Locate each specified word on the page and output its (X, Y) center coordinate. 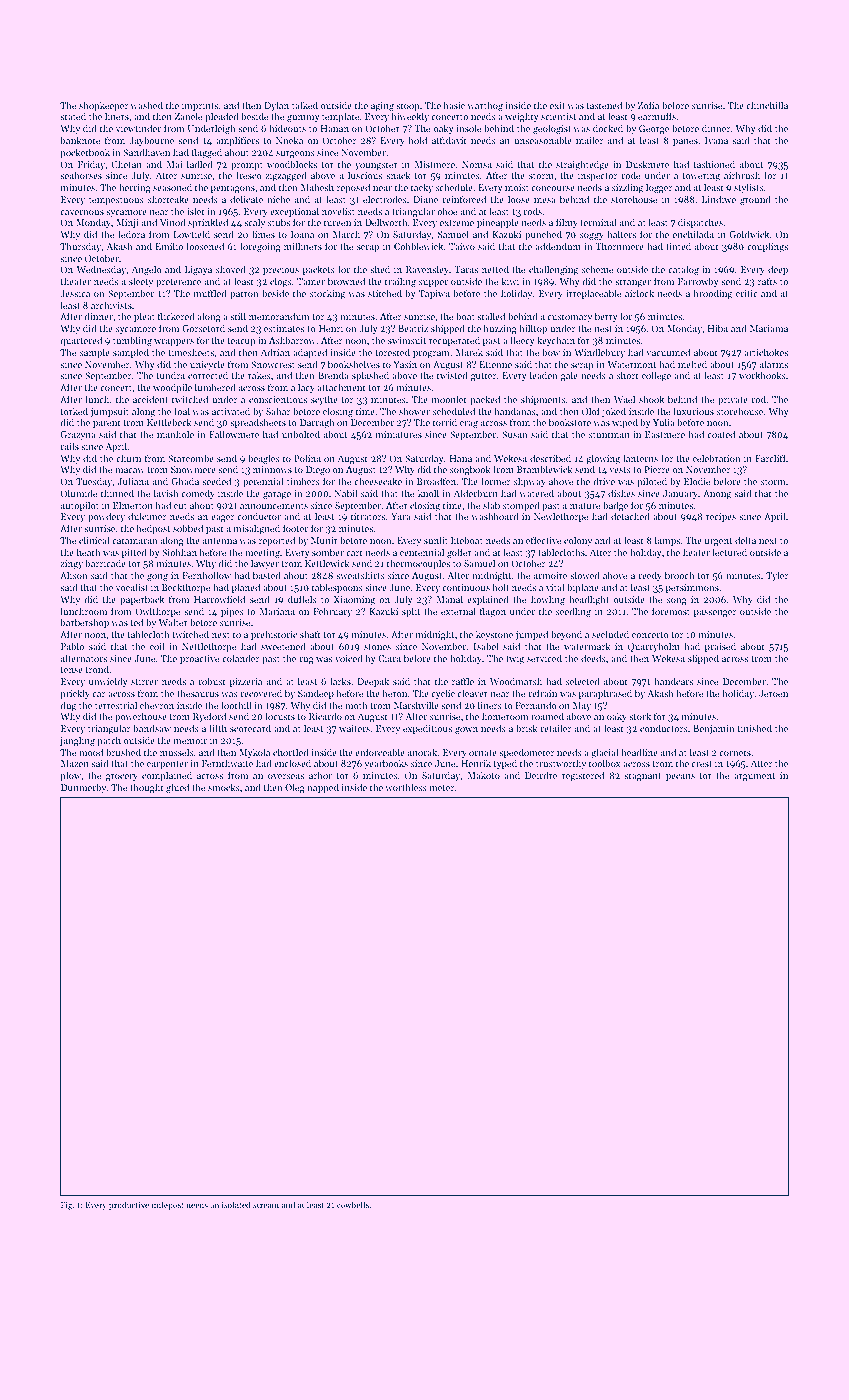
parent (107, 424)
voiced (349, 658)
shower (414, 411)
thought (147, 788)
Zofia (648, 105)
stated (73, 116)
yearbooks (386, 764)
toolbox (604, 763)
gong (157, 577)
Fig (66, 1206)
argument (754, 777)
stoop (408, 107)
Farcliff (770, 458)
